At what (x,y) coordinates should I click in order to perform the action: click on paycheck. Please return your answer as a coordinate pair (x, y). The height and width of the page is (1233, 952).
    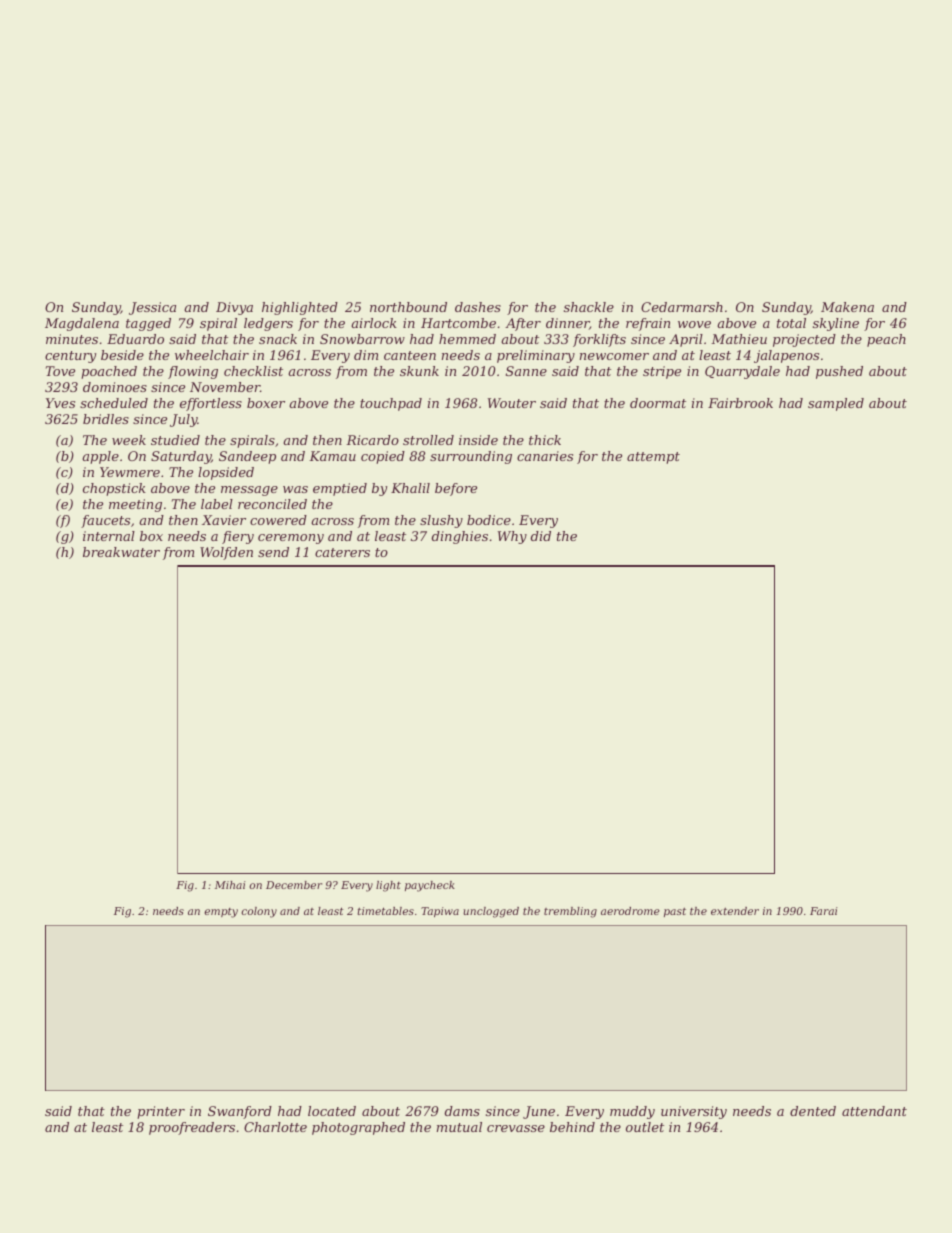
    Looking at the image, I should click on (430, 886).
